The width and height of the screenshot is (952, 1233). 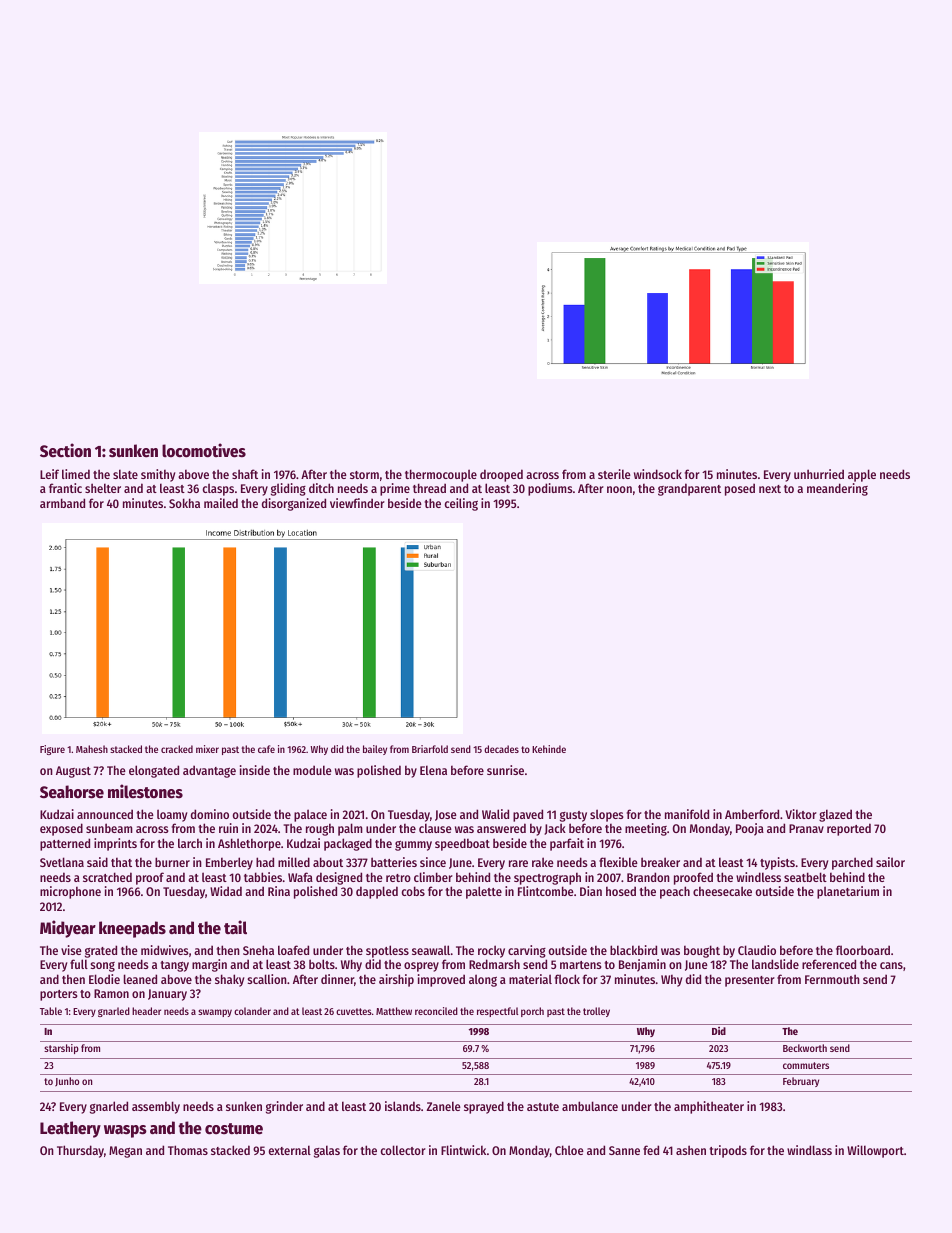 I want to click on Thomas, so click(x=188, y=1150).
